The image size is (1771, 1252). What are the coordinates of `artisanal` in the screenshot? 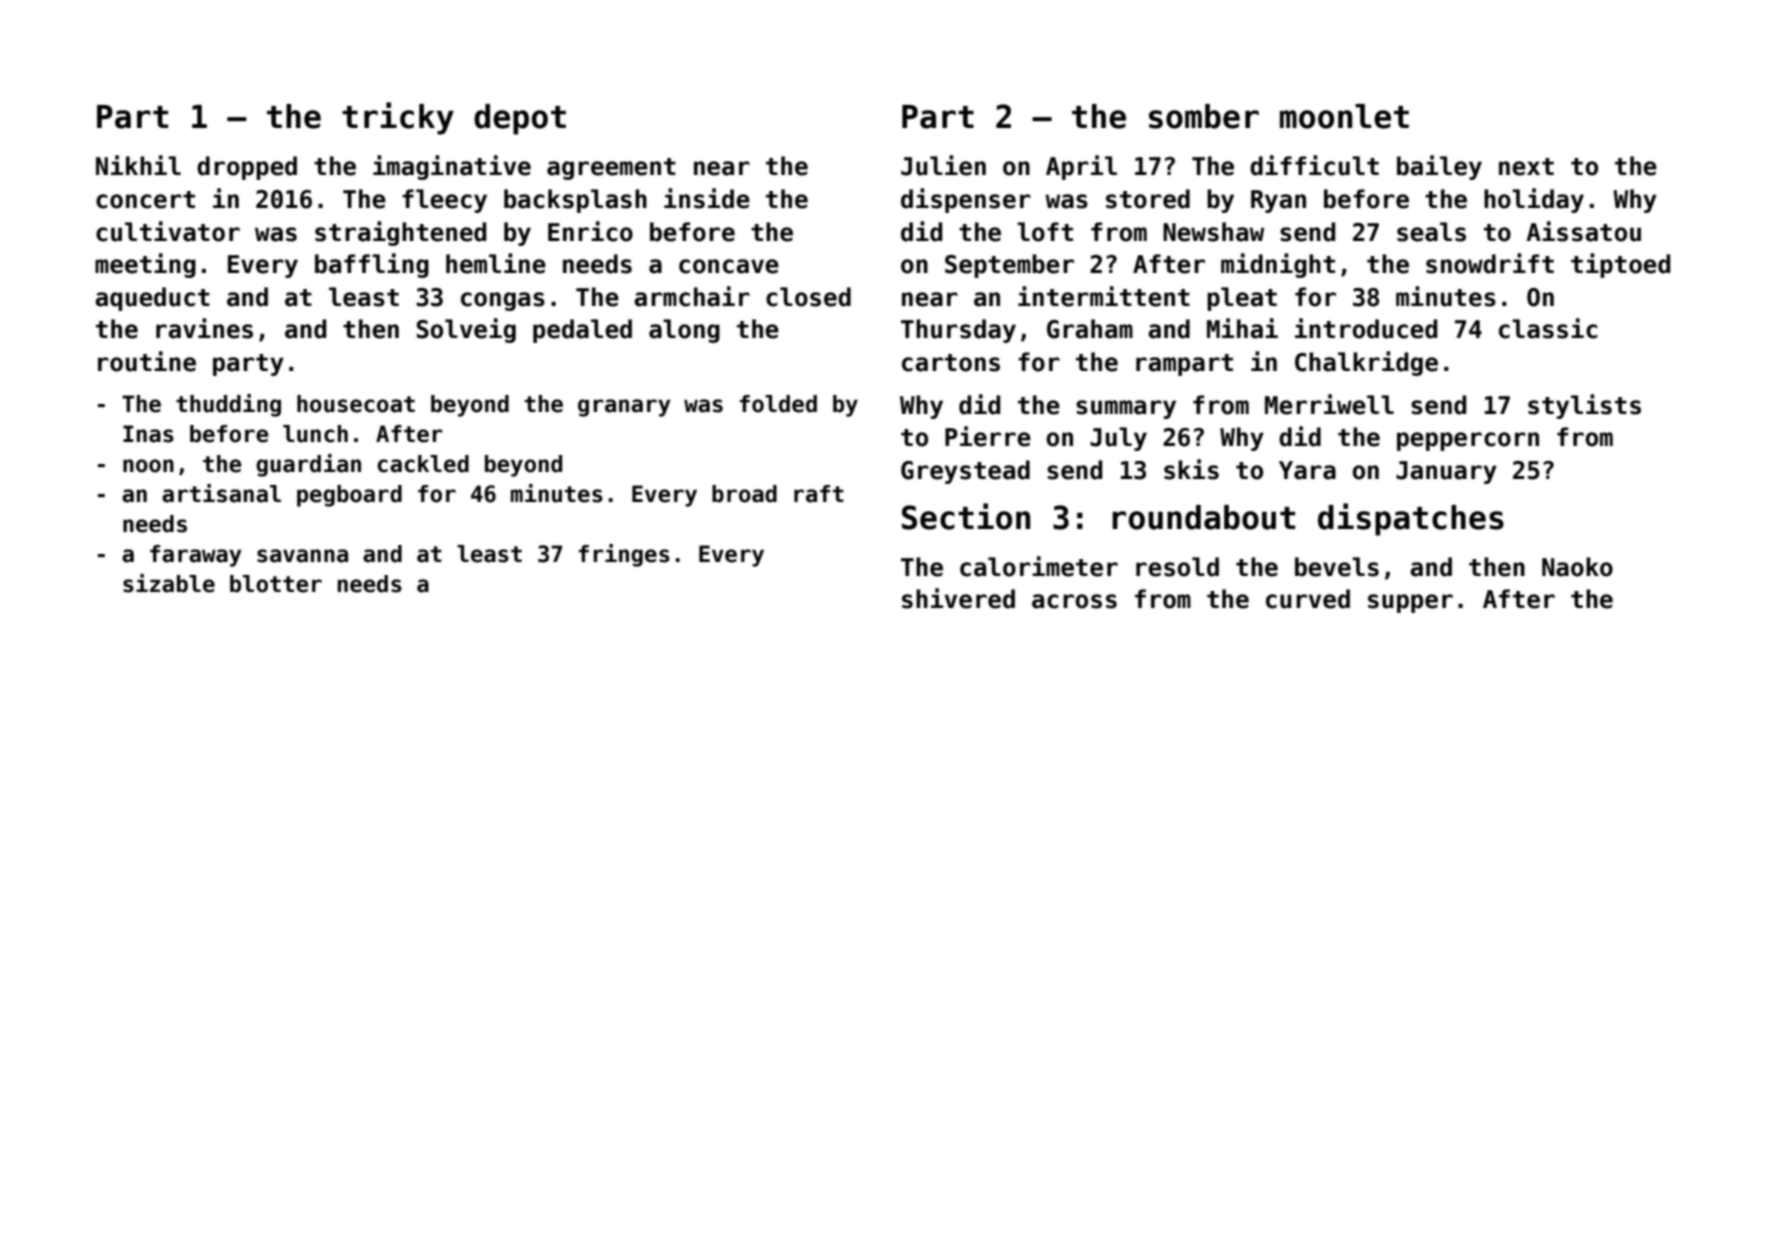 It's located at (221, 493).
